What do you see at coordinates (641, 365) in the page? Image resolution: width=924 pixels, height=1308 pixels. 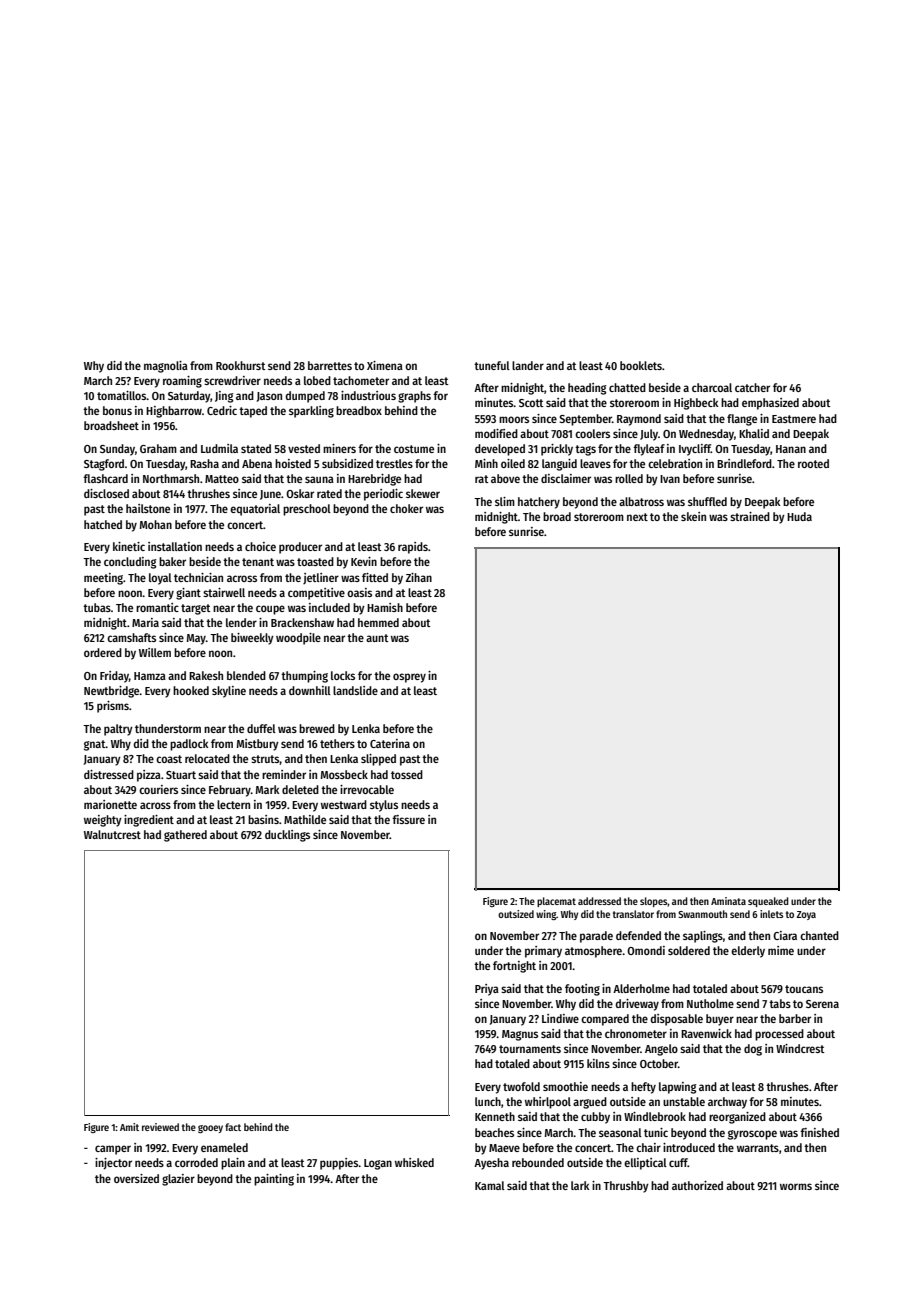 I see `booklets` at bounding box center [641, 365].
